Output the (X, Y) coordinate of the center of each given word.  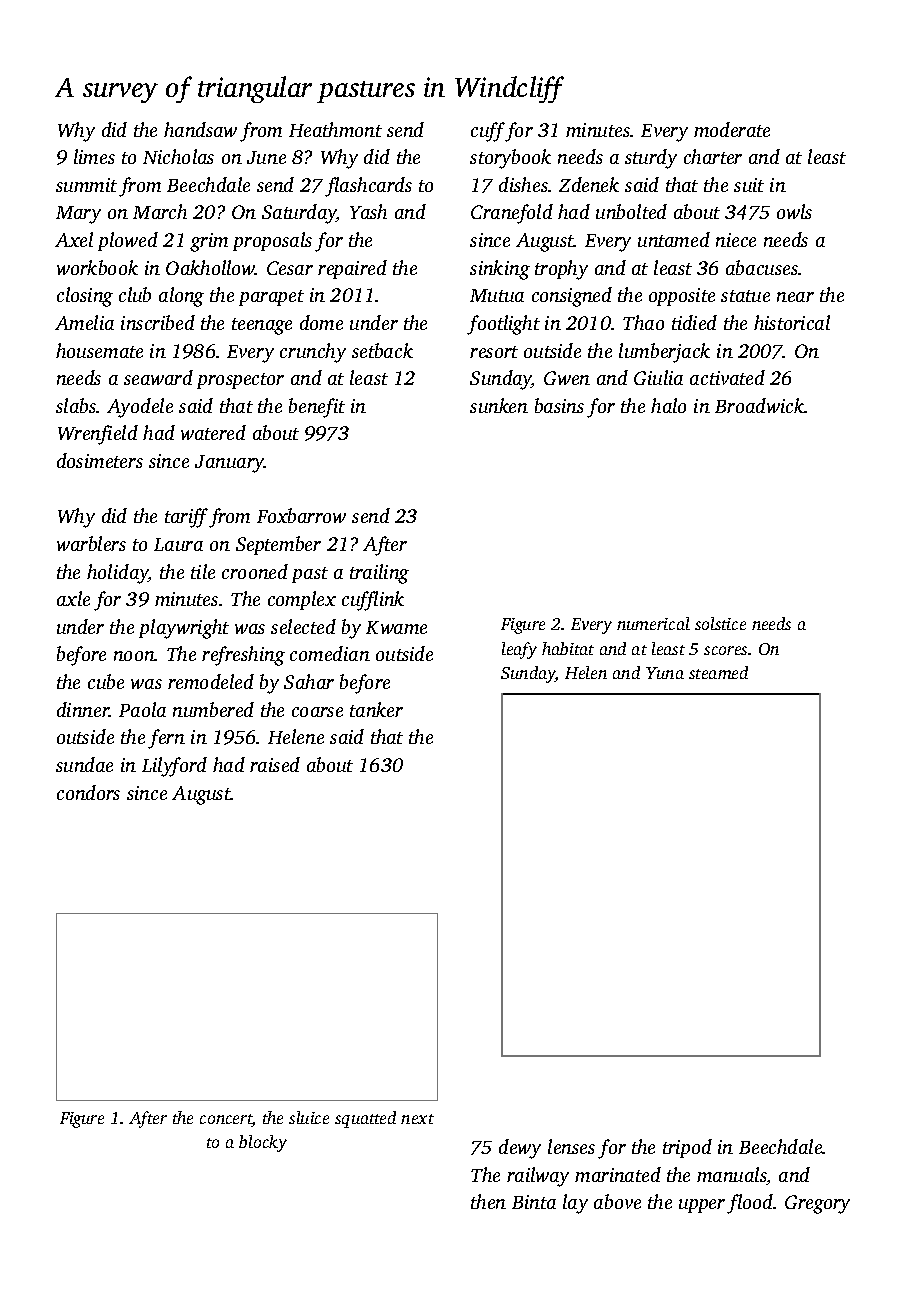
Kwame (396, 627)
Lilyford (174, 767)
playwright (184, 629)
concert (226, 1120)
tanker (376, 709)
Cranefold (512, 214)
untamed (674, 239)
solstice (720, 623)
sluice (309, 1117)
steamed (718, 672)
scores (725, 650)
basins (559, 405)
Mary (78, 215)
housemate (99, 350)
